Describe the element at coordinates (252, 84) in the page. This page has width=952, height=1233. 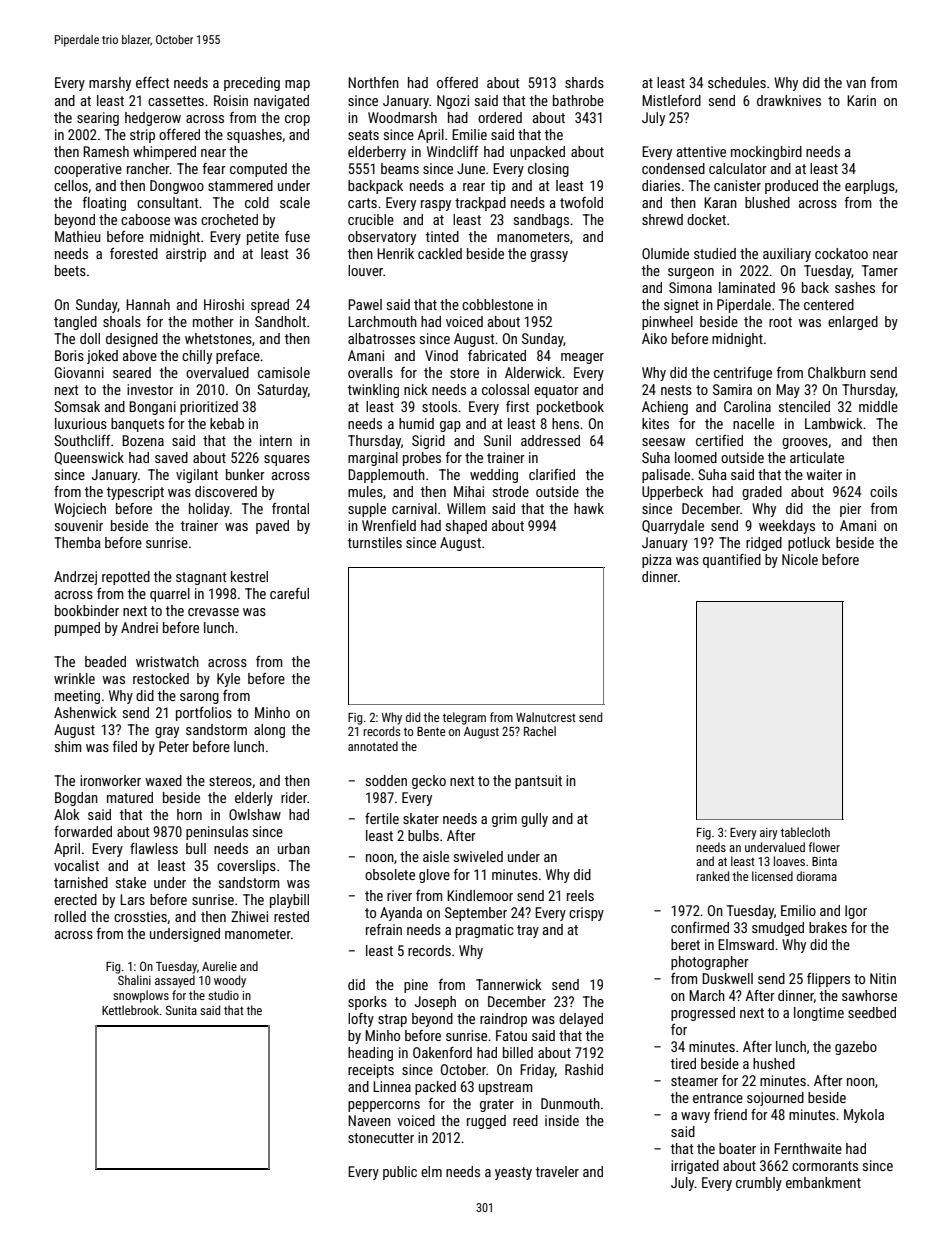
I see `preceding` at that location.
